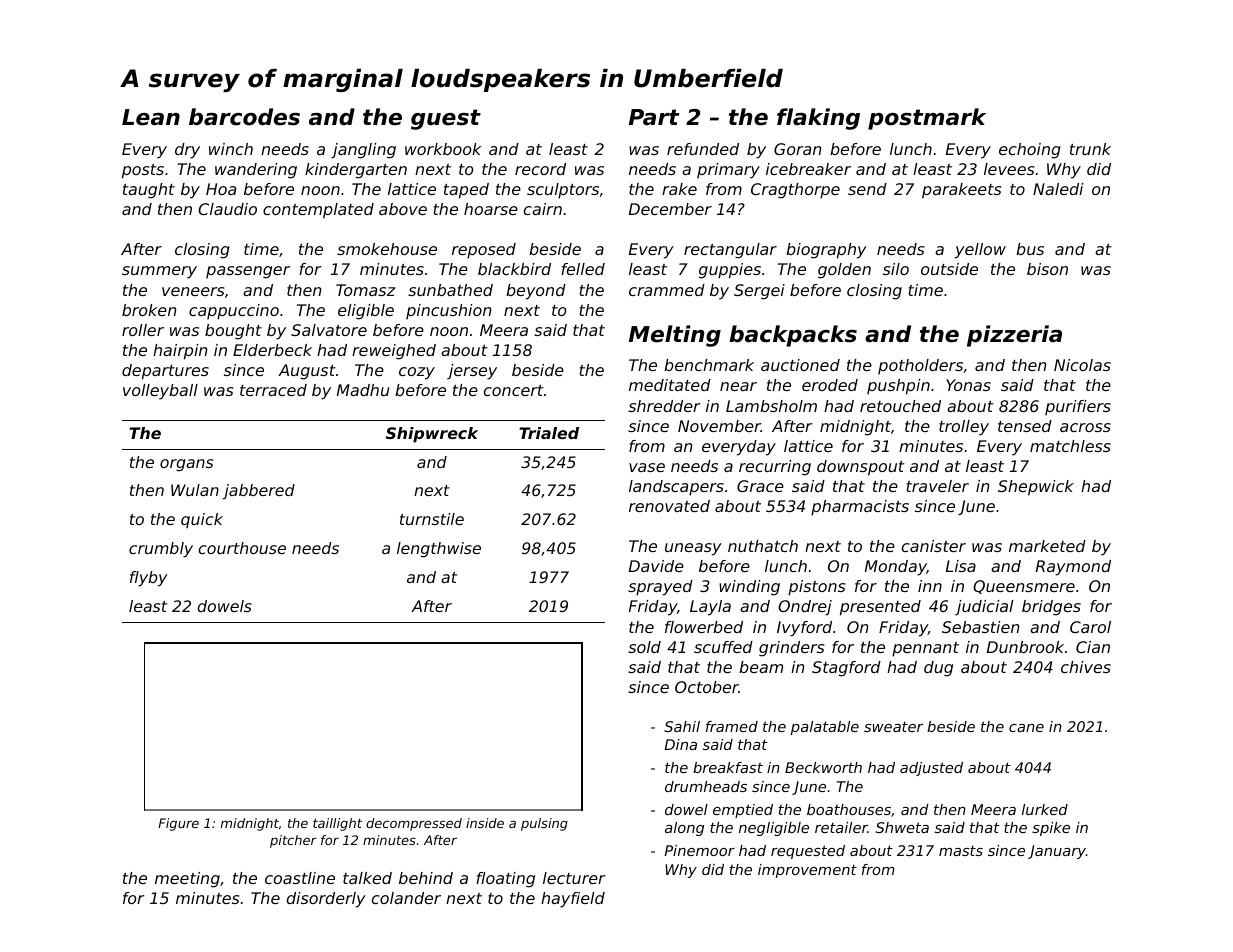 The height and width of the document is (952, 1233). Describe the element at coordinates (1057, 852) in the document. I see `January` at that location.
